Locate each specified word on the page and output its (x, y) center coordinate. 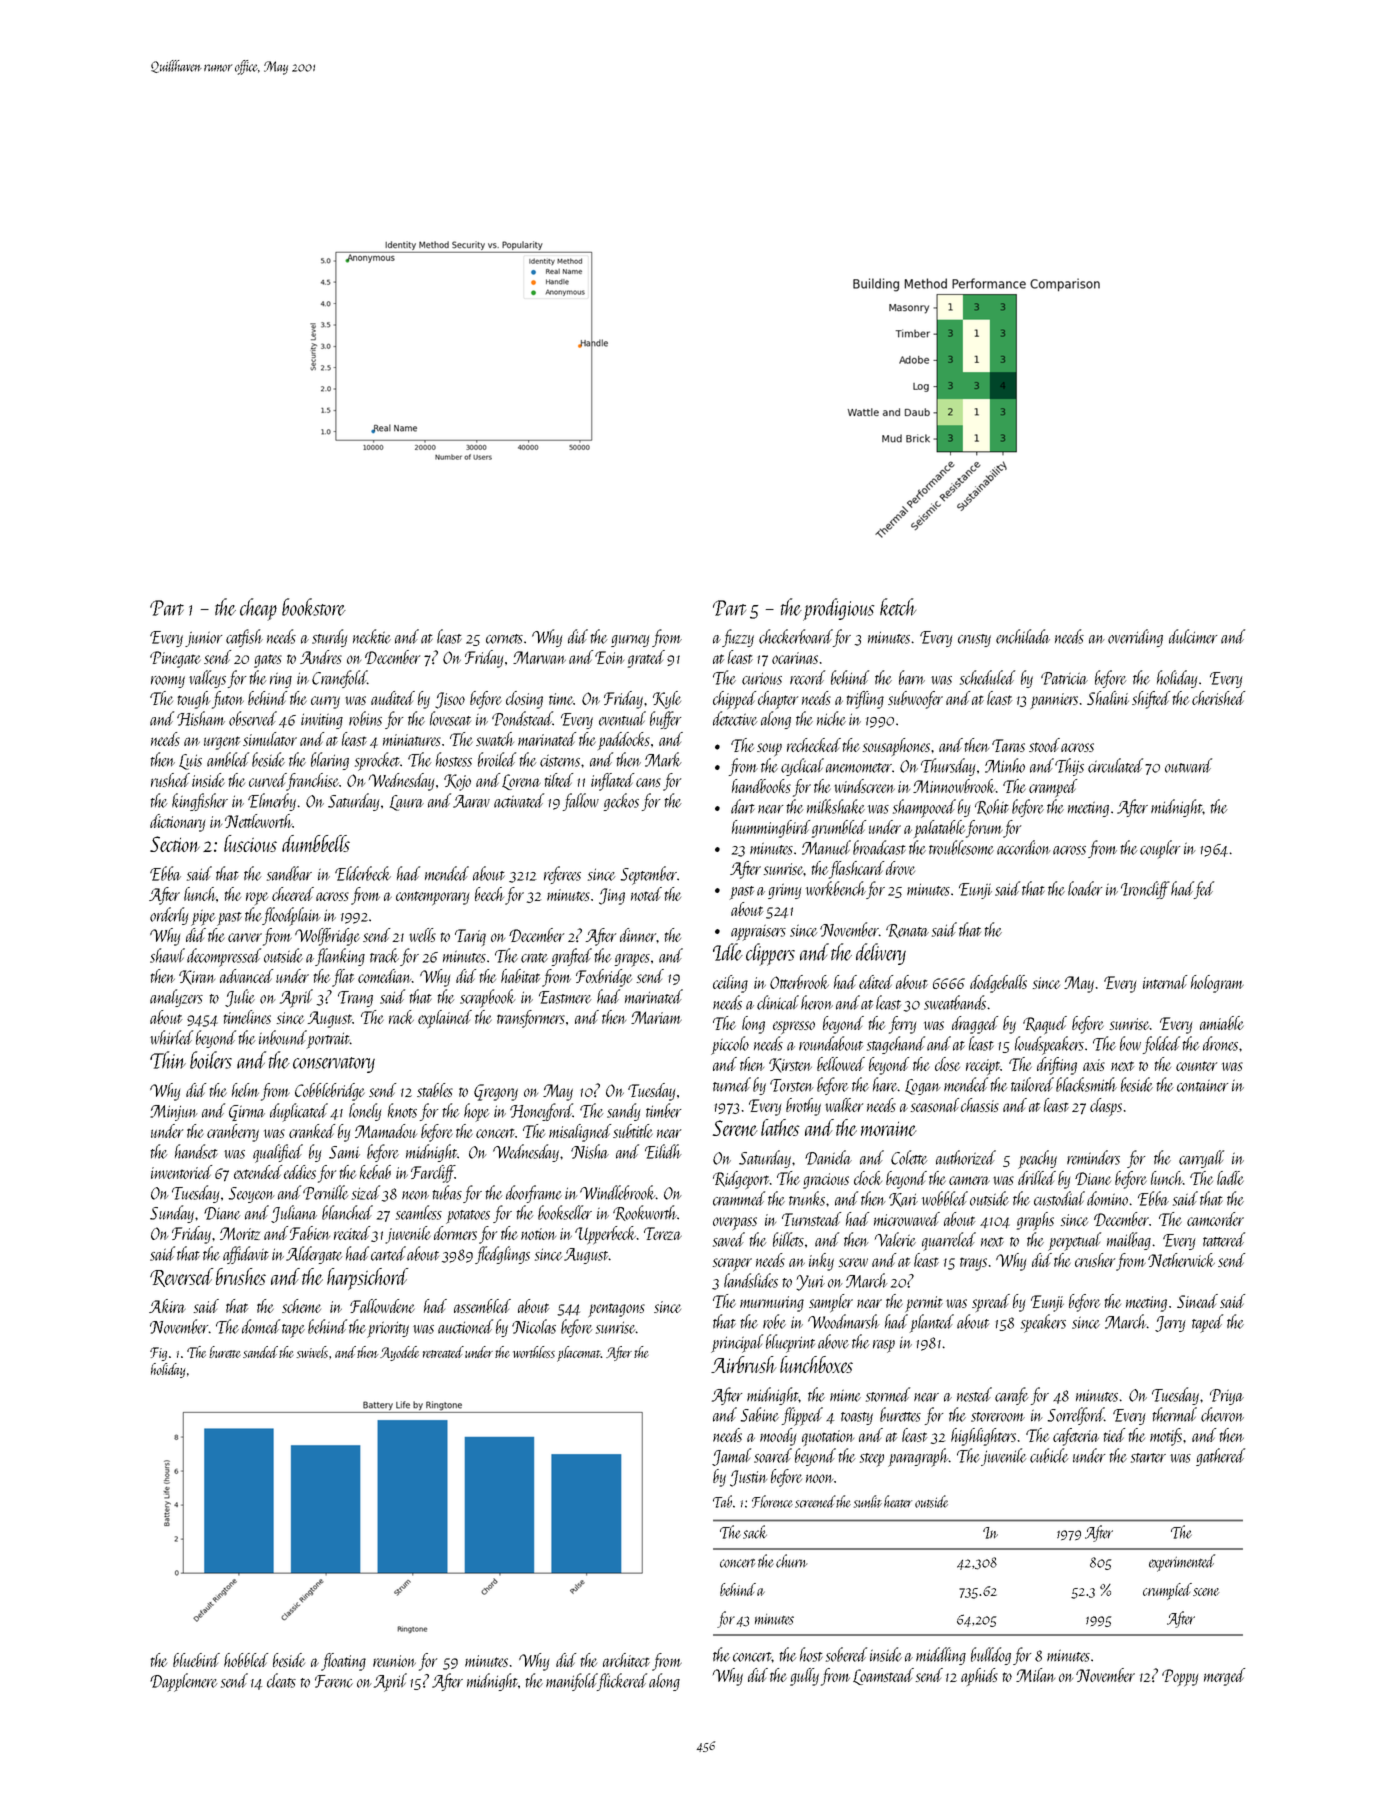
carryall (1201, 1159)
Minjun (174, 1113)
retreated (443, 1352)
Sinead (1197, 1301)
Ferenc (334, 1681)
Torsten (792, 1085)
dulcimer (1193, 636)
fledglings (502, 1255)
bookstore (314, 607)
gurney (630, 641)
